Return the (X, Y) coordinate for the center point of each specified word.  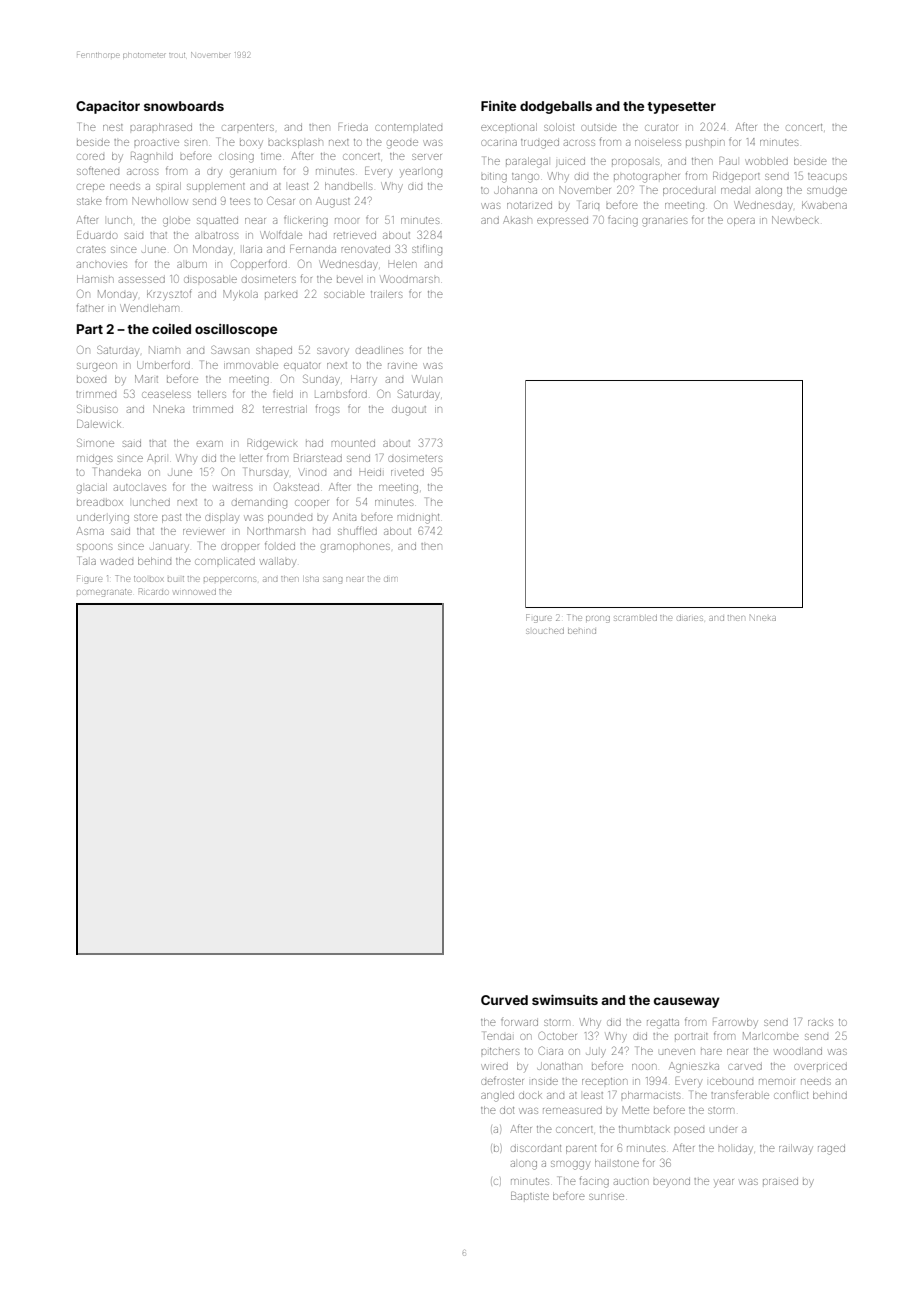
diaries (690, 618)
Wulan (427, 379)
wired (494, 1067)
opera (741, 222)
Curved (504, 1000)
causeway (687, 1002)
